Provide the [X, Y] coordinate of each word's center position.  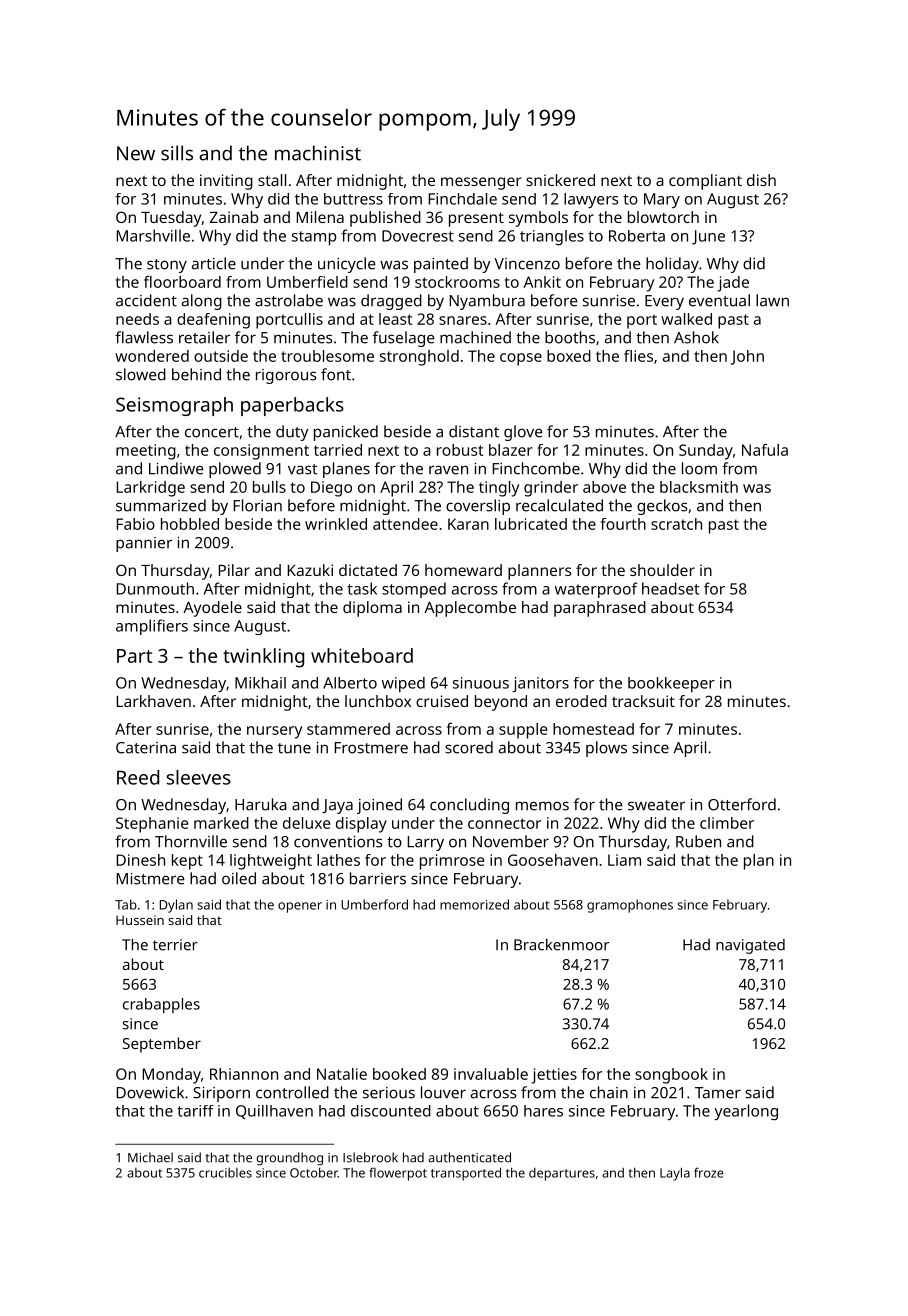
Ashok [696, 337]
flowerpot [398, 1174]
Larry [426, 843]
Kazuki [310, 570]
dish [761, 180]
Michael [150, 1157]
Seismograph [174, 406]
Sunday [706, 452]
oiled [239, 878]
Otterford [742, 804]
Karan [468, 524]
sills [177, 153]
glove [523, 433]
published [385, 219]
